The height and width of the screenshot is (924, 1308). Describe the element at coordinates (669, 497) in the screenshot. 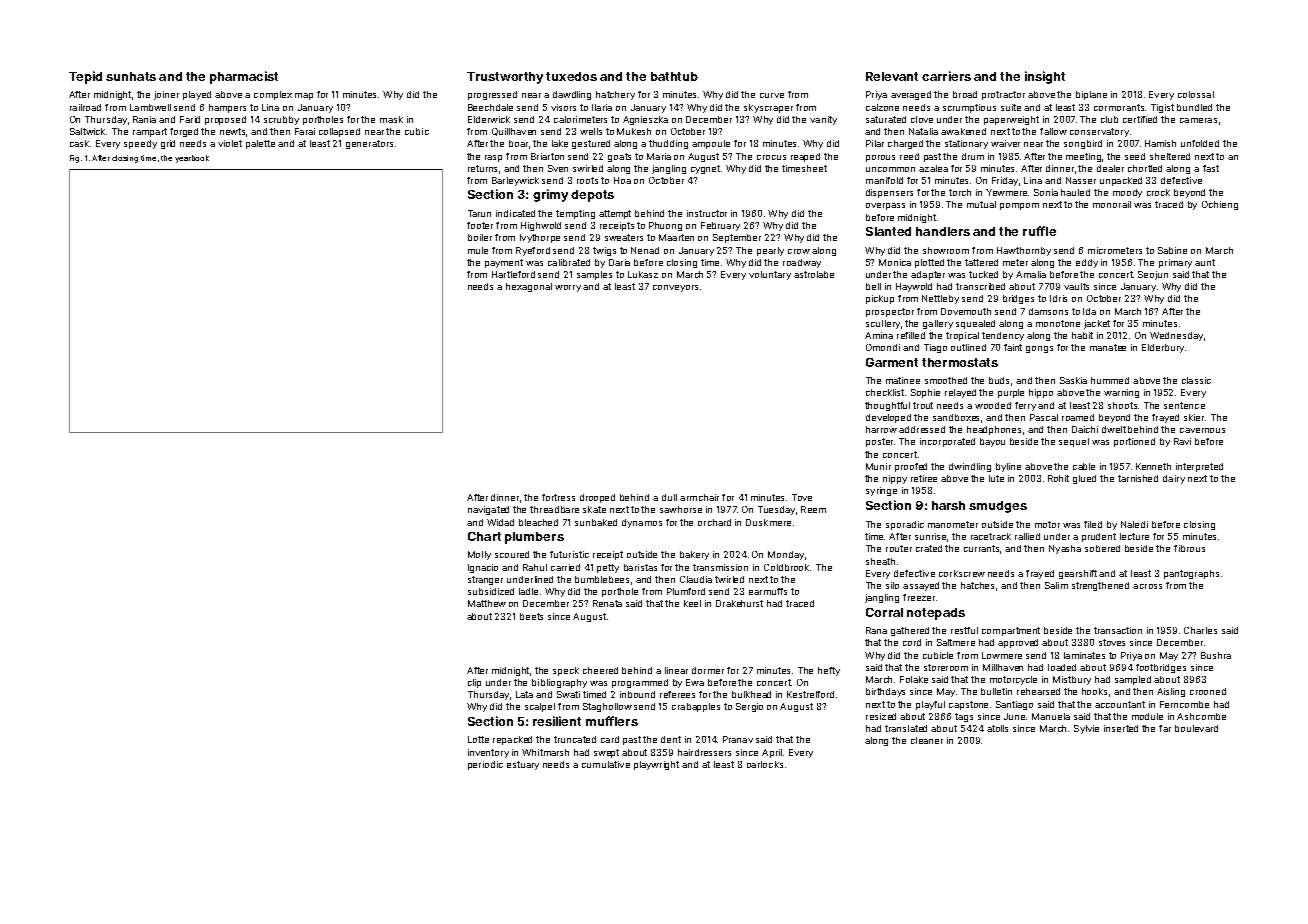

I see `dull` at that location.
